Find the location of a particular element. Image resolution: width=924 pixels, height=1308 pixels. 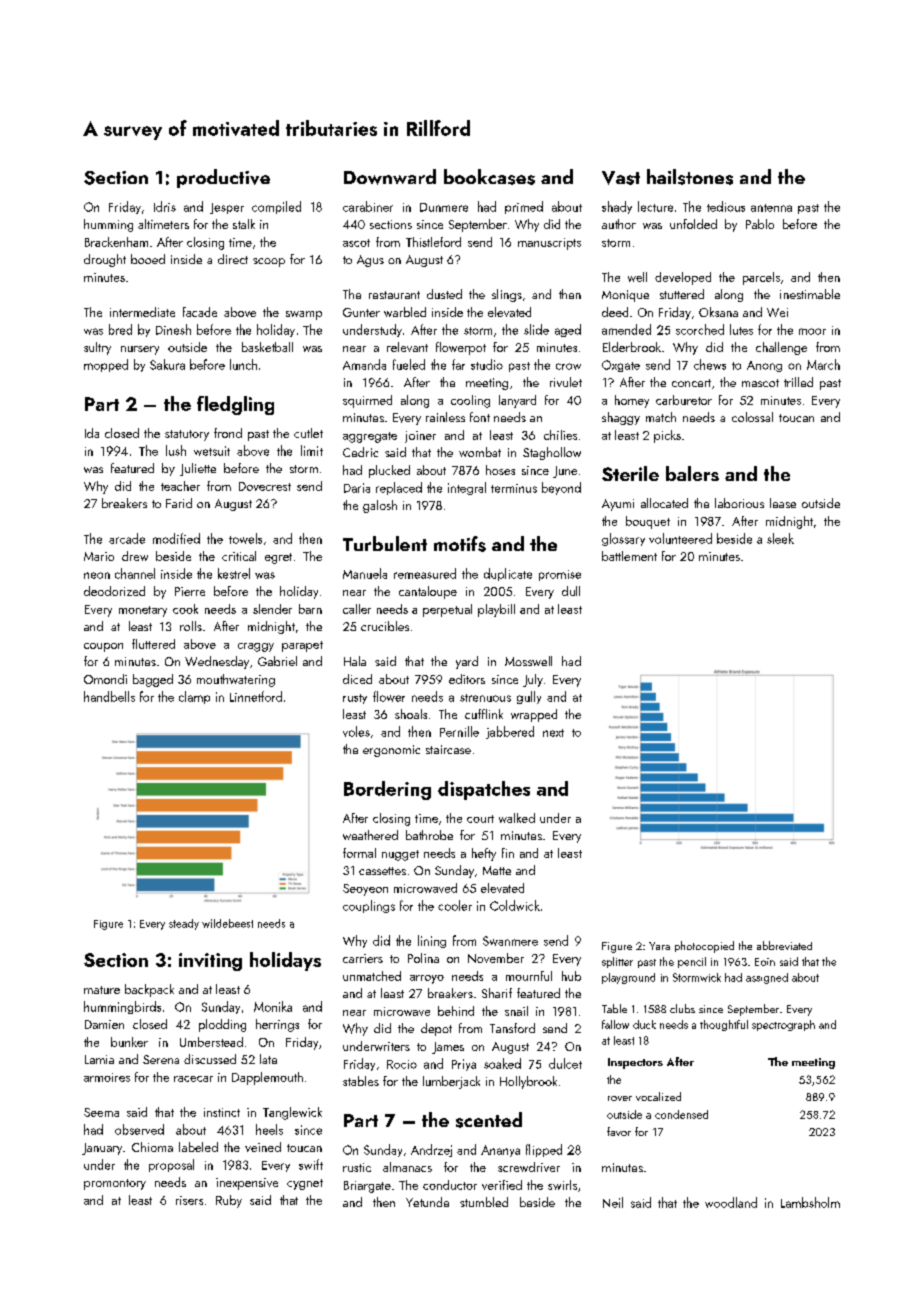

Seema is located at coordinates (101, 1112).
